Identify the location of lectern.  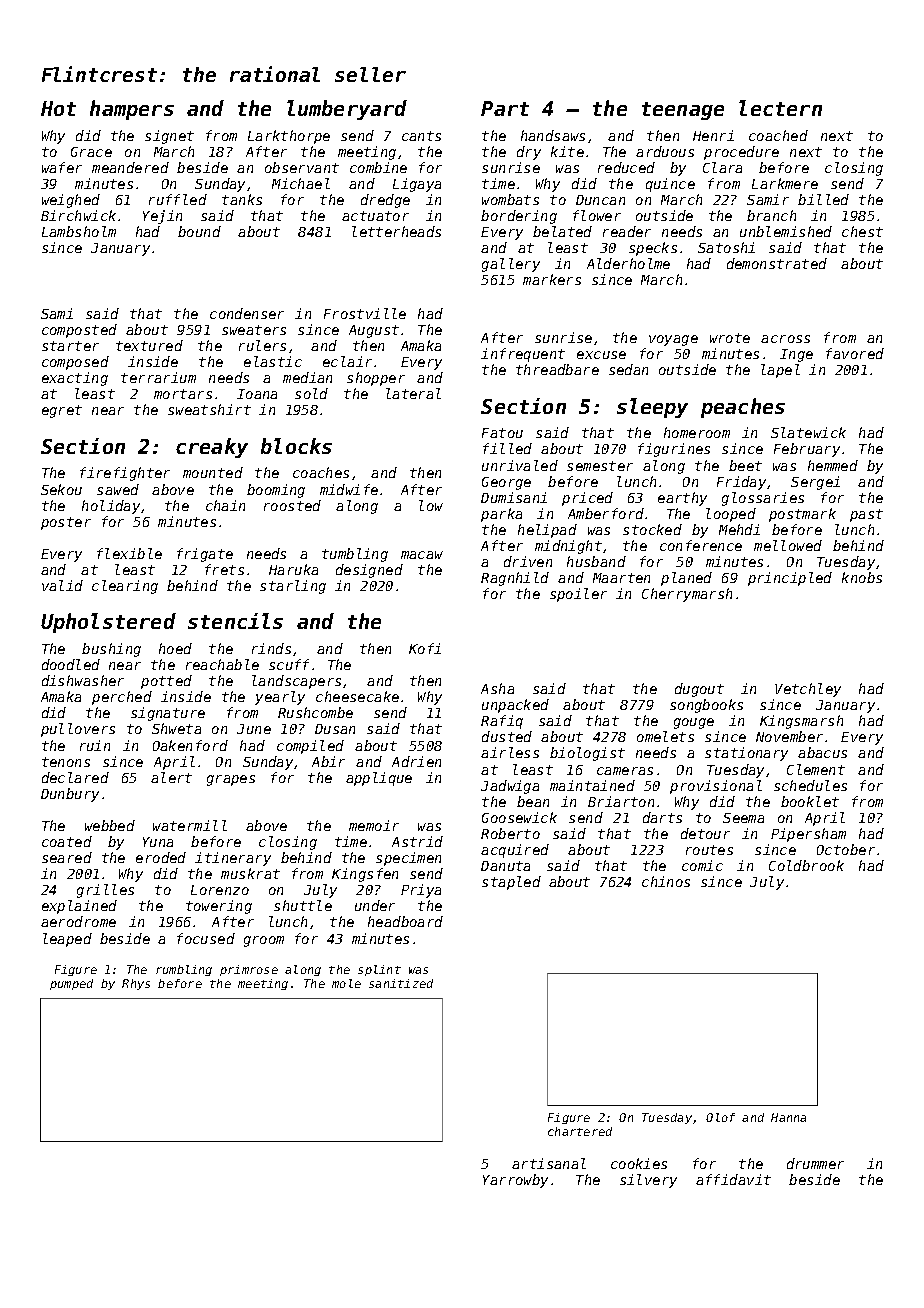
(780, 108).
